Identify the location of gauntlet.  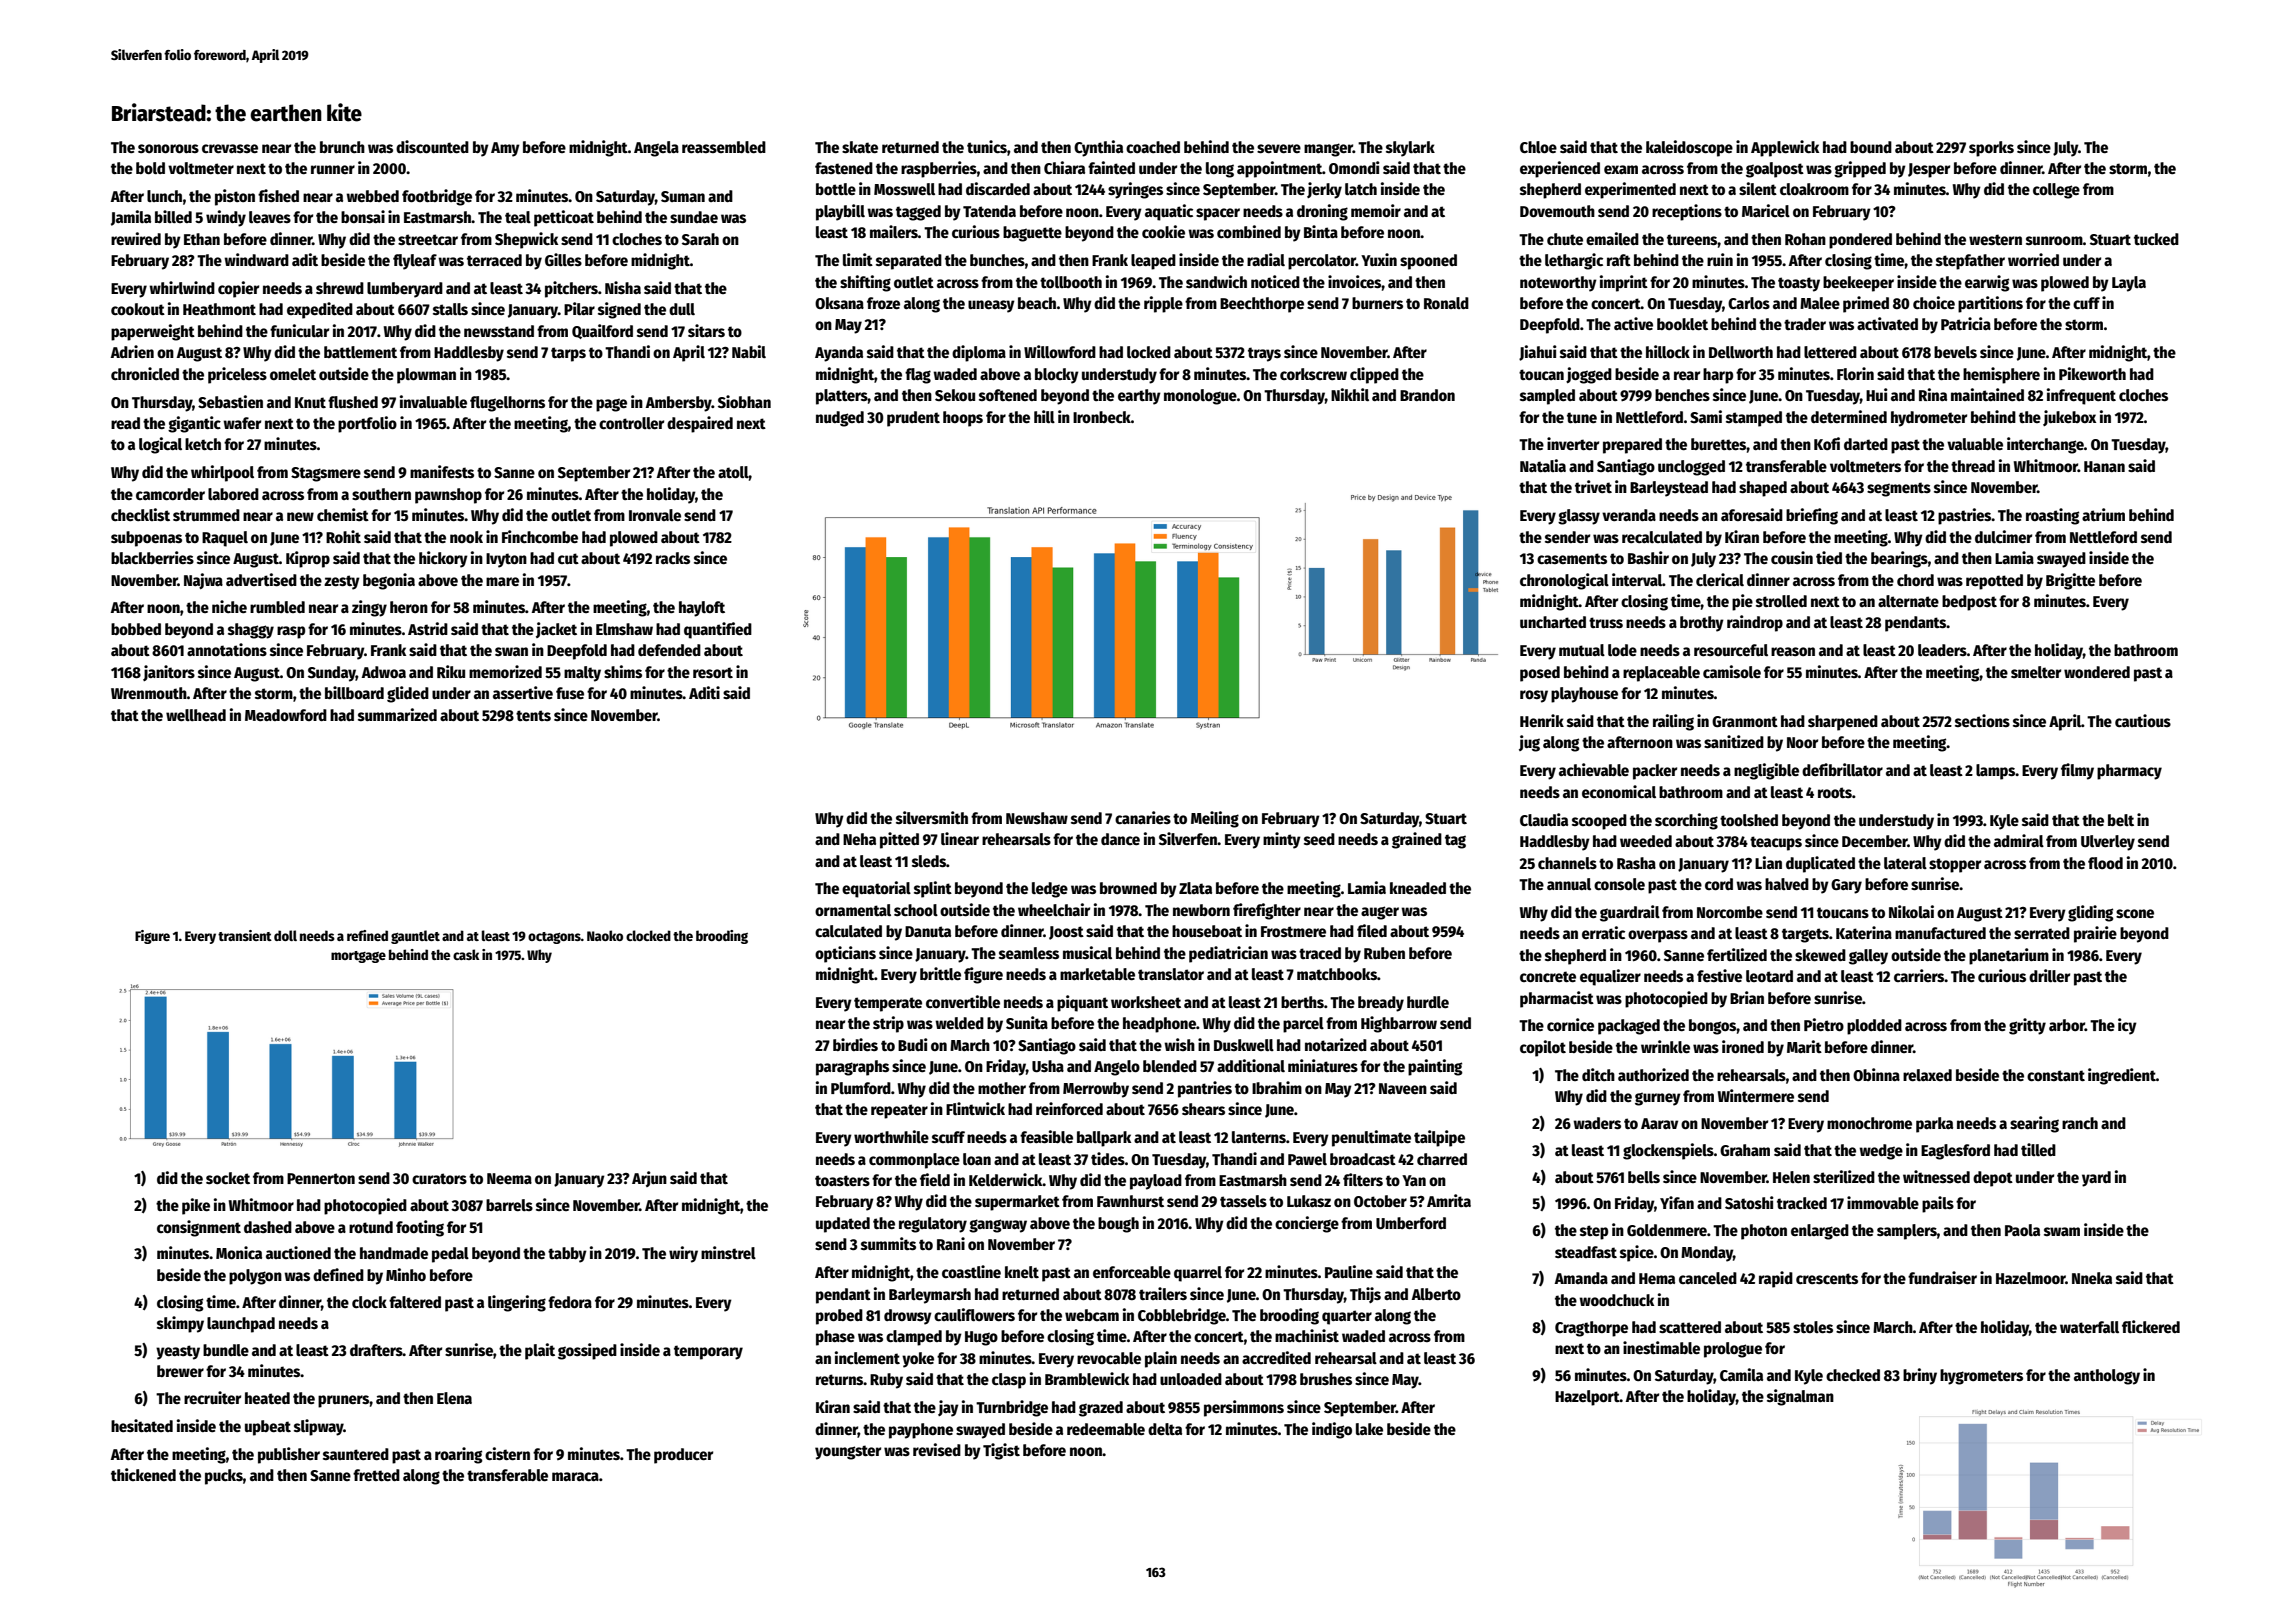
(415, 937).
